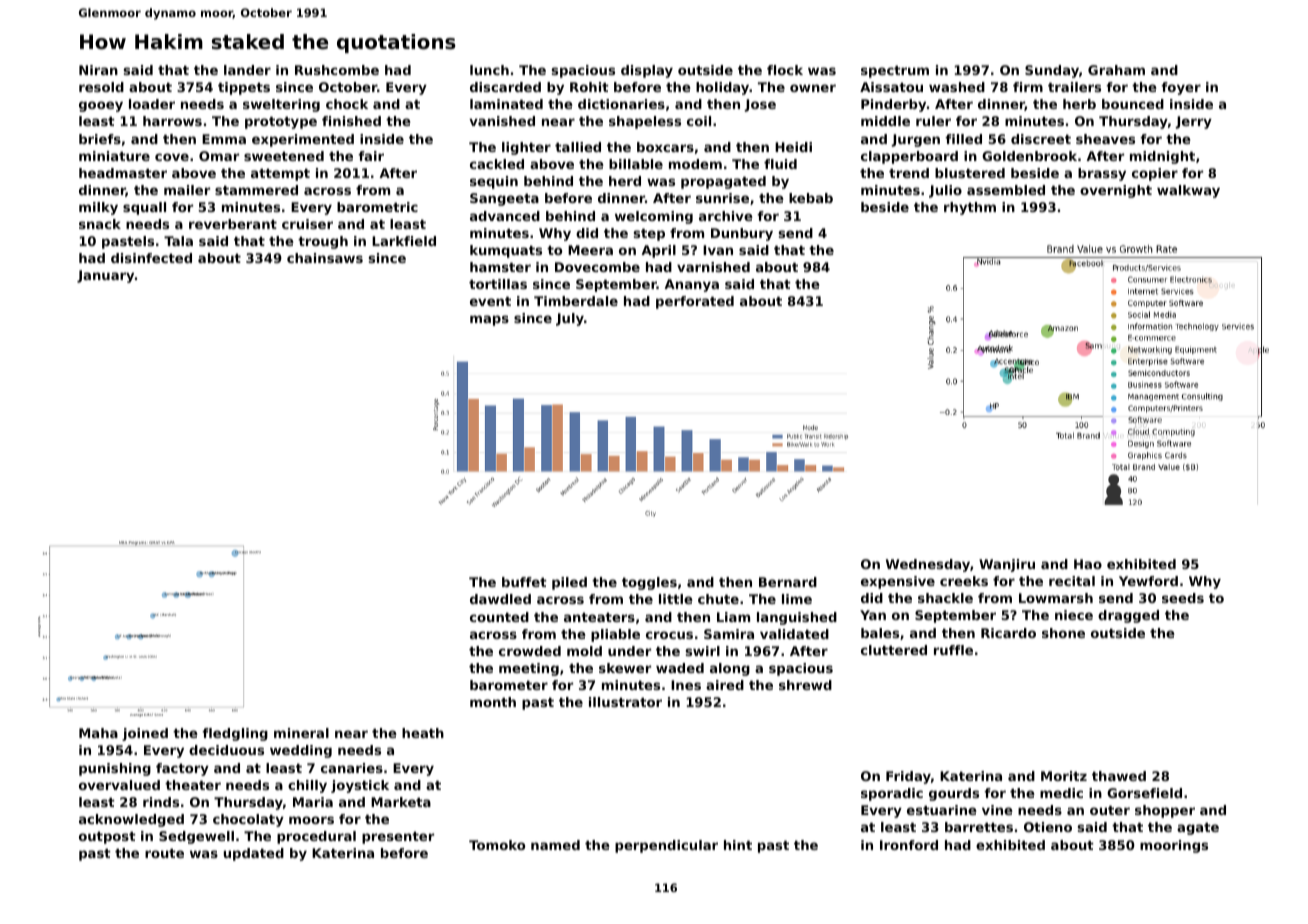 Image resolution: width=1308 pixels, height=924 pixels. Describe the element at coordinates (98, 70) in the image. I see `Niran` at that location.
